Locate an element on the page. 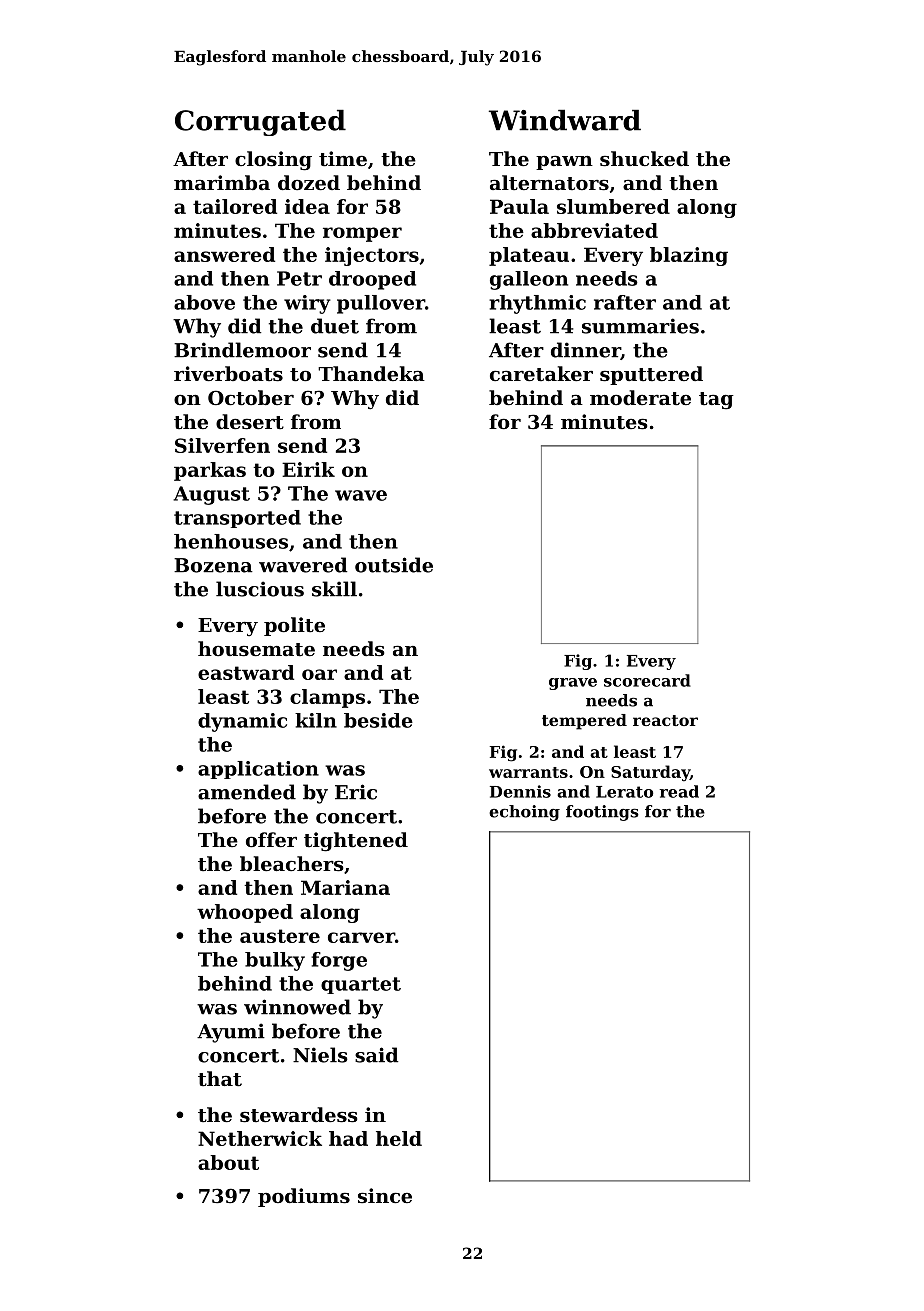 The image size is (924, 1311). footings is located at coordinates (602, 813).
